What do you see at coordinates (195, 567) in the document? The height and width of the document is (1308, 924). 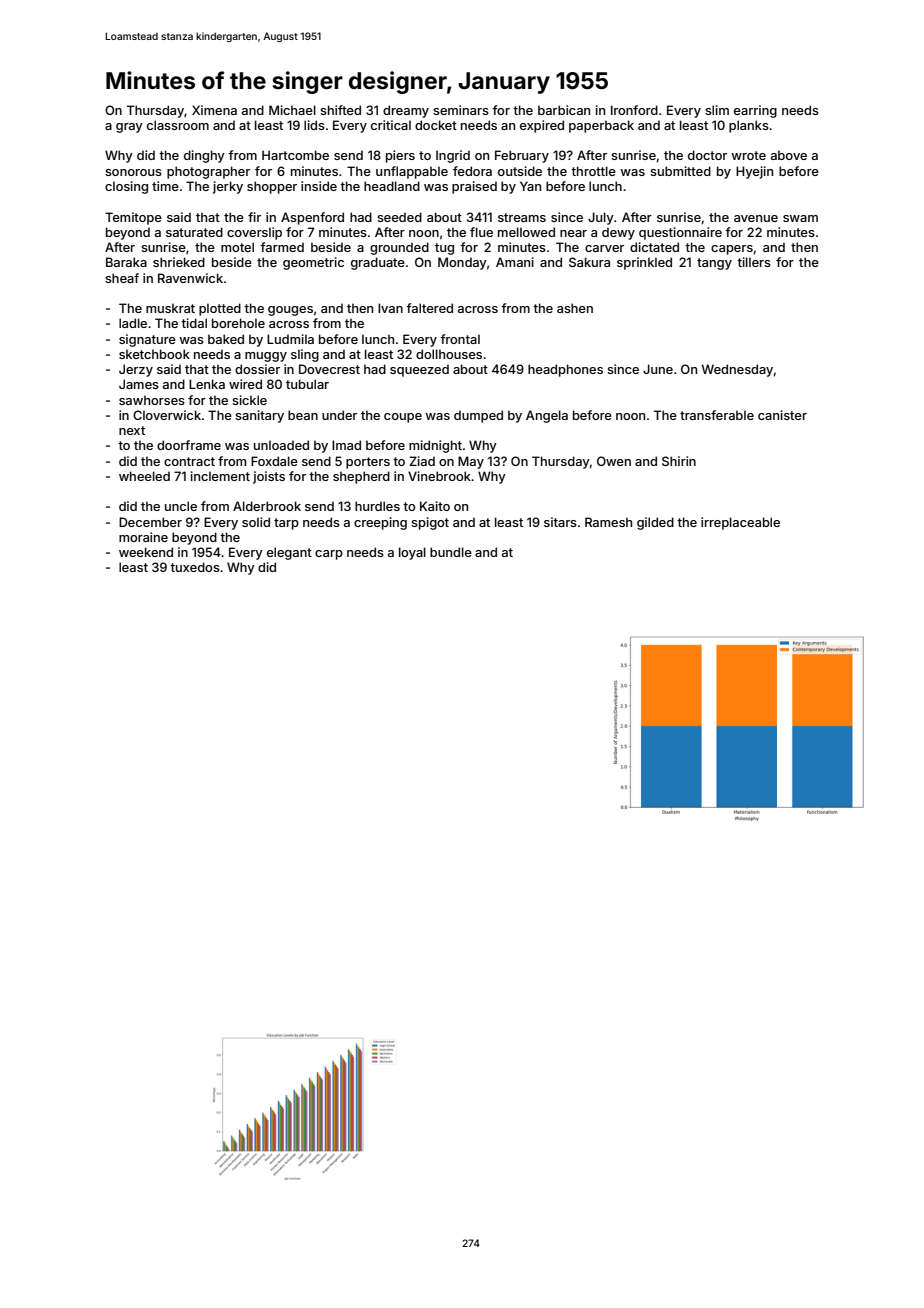 I see `tuxedos` at bounding box center [195, 567].
